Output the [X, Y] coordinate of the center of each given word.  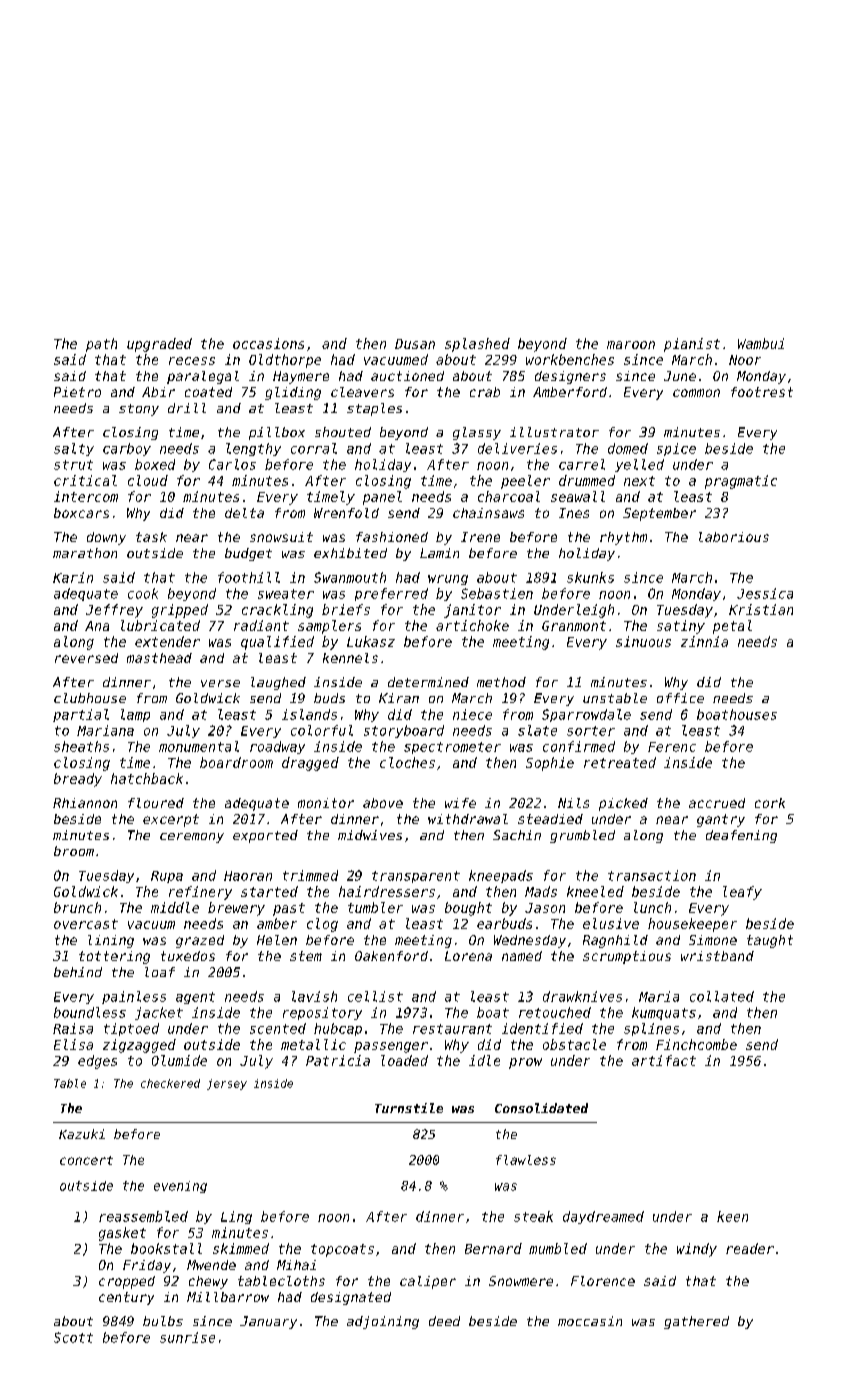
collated [722, 996]
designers [570, 377]
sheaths [81, 746]
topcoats [342, 1250]
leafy [742, 893]
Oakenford [391, 956]
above [383, 803]
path [101, 345]
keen [732, 1216]
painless [134, 997]
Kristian [761, 609]
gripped [180, 611]
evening [180, 1187]
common [696, 393]
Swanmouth [350, 577]
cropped [127, 1282]
